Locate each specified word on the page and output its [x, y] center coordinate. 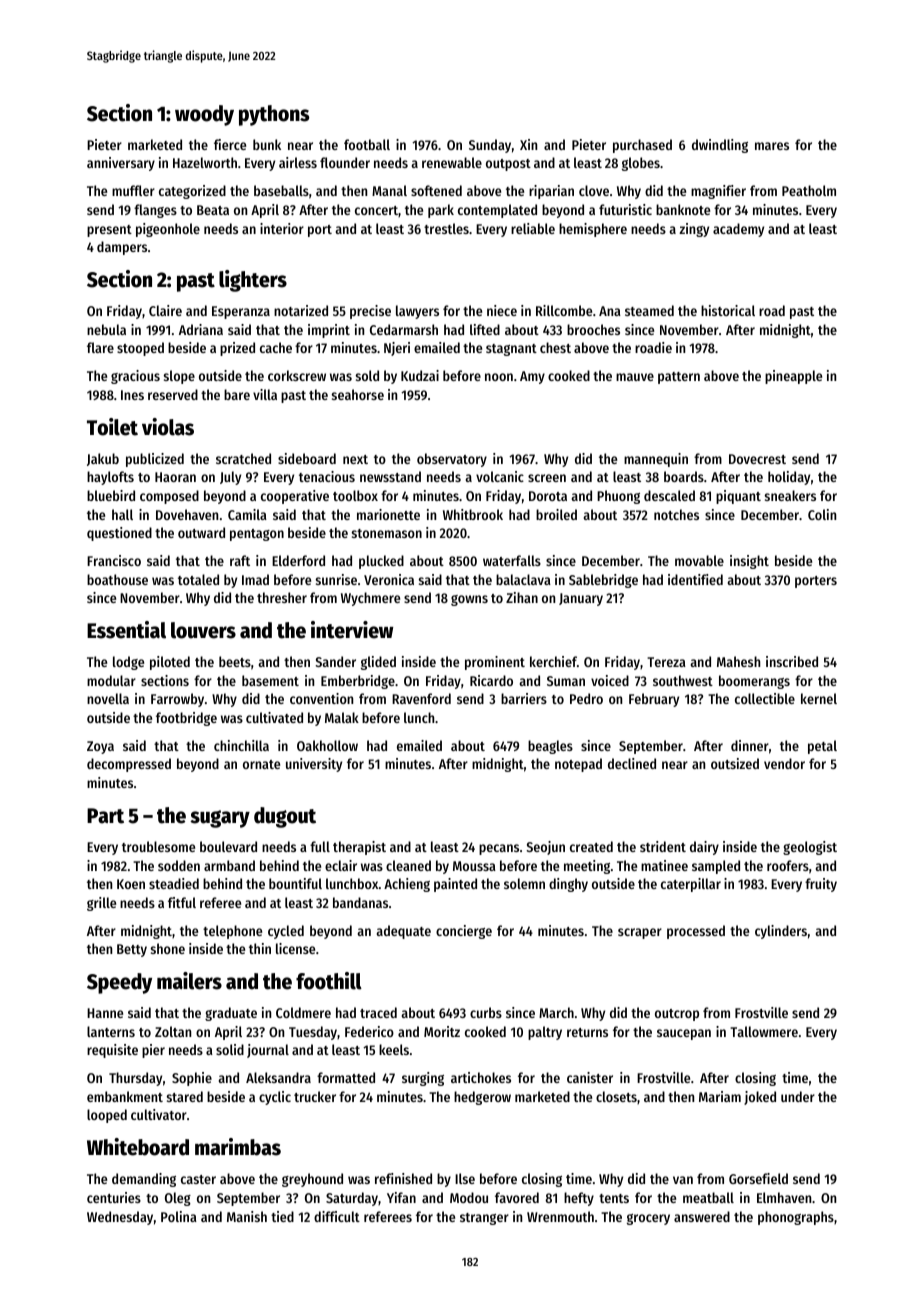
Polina [179, 1216]
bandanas [360, 902]
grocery [648, 1219]
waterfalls [512, 560]
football [367, 144]
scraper [640, 933]
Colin [822, 514]
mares [772, 146]
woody [204, 115]
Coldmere [303, 1012]
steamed [649, 310]
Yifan [401, 1197]
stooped [140, 349]
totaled [198, 579]
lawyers [417, 312]
